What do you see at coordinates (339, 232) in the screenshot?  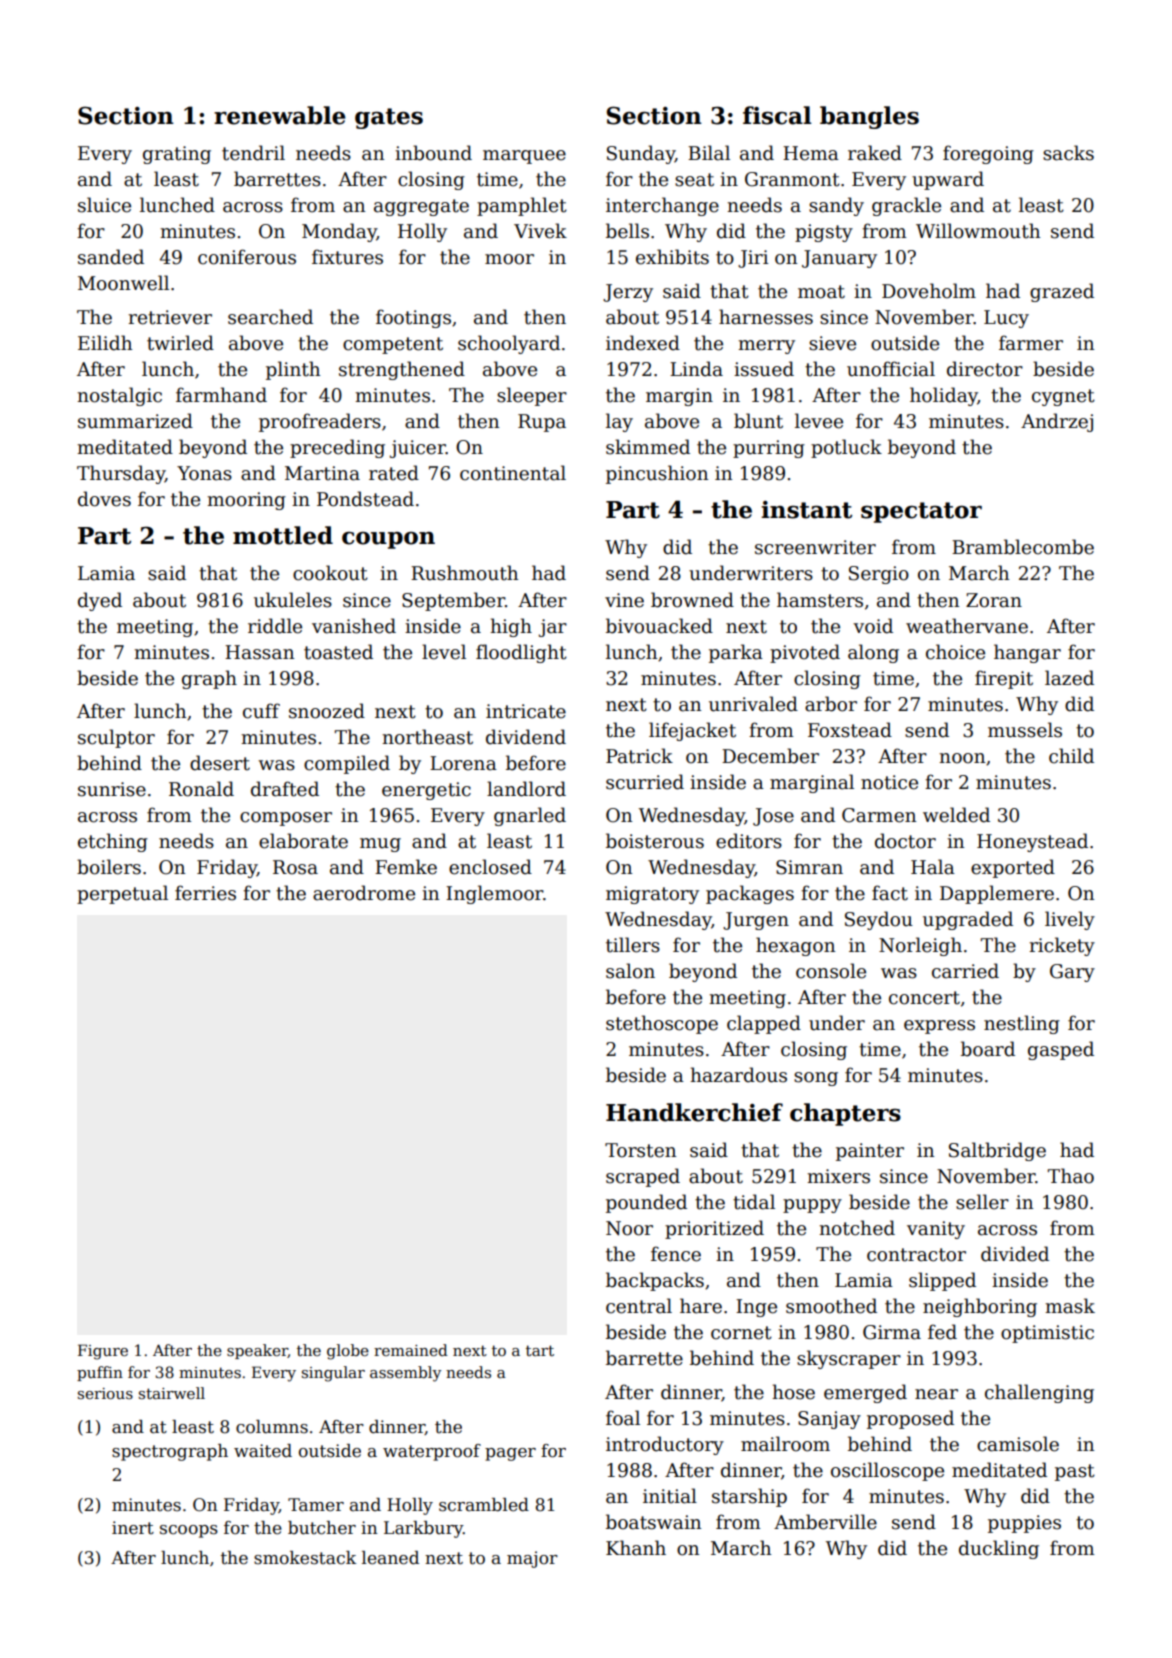 I see `Monday` at bounding box center [339, 232].
